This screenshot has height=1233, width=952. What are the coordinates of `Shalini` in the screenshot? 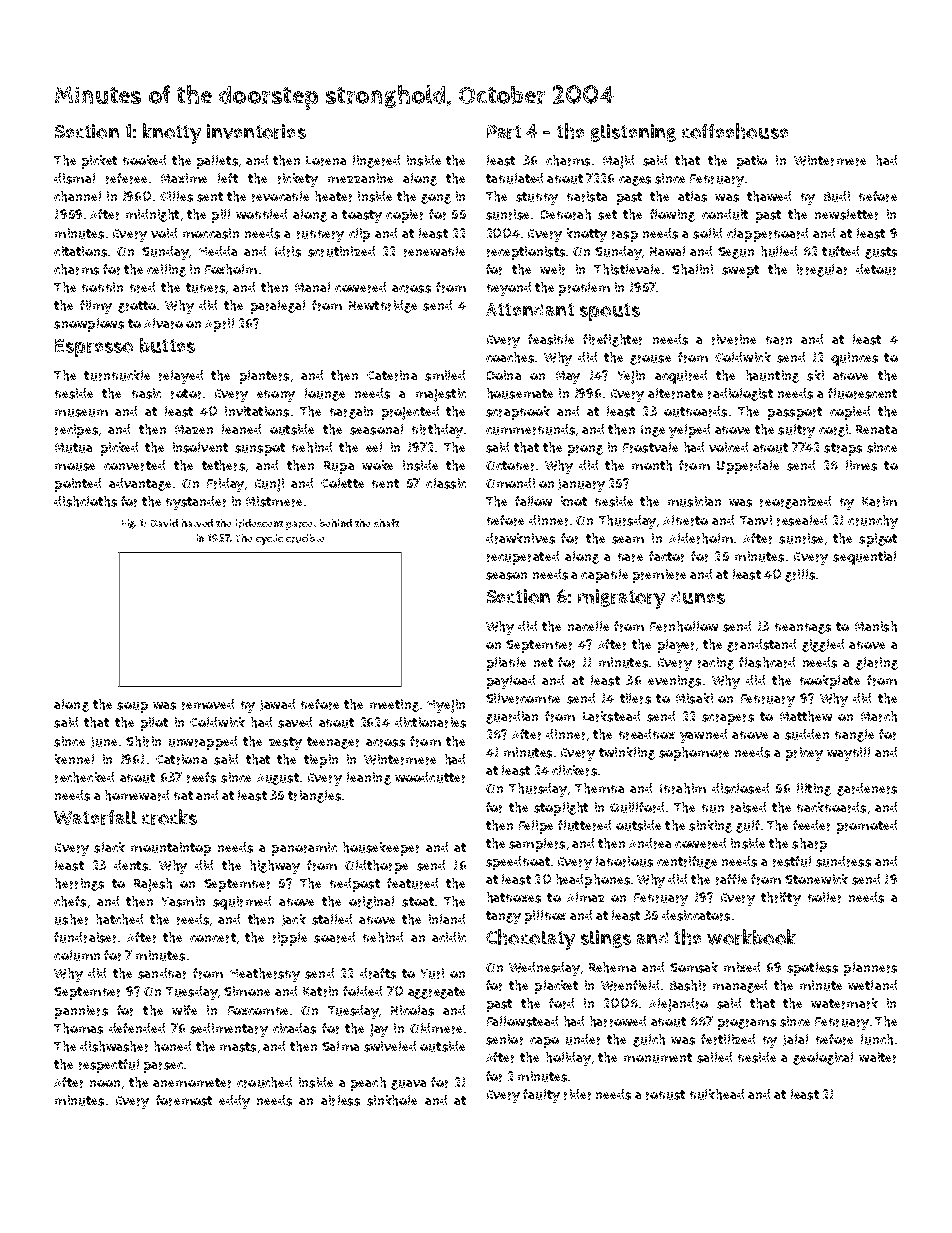 It's located at (692, 269).
